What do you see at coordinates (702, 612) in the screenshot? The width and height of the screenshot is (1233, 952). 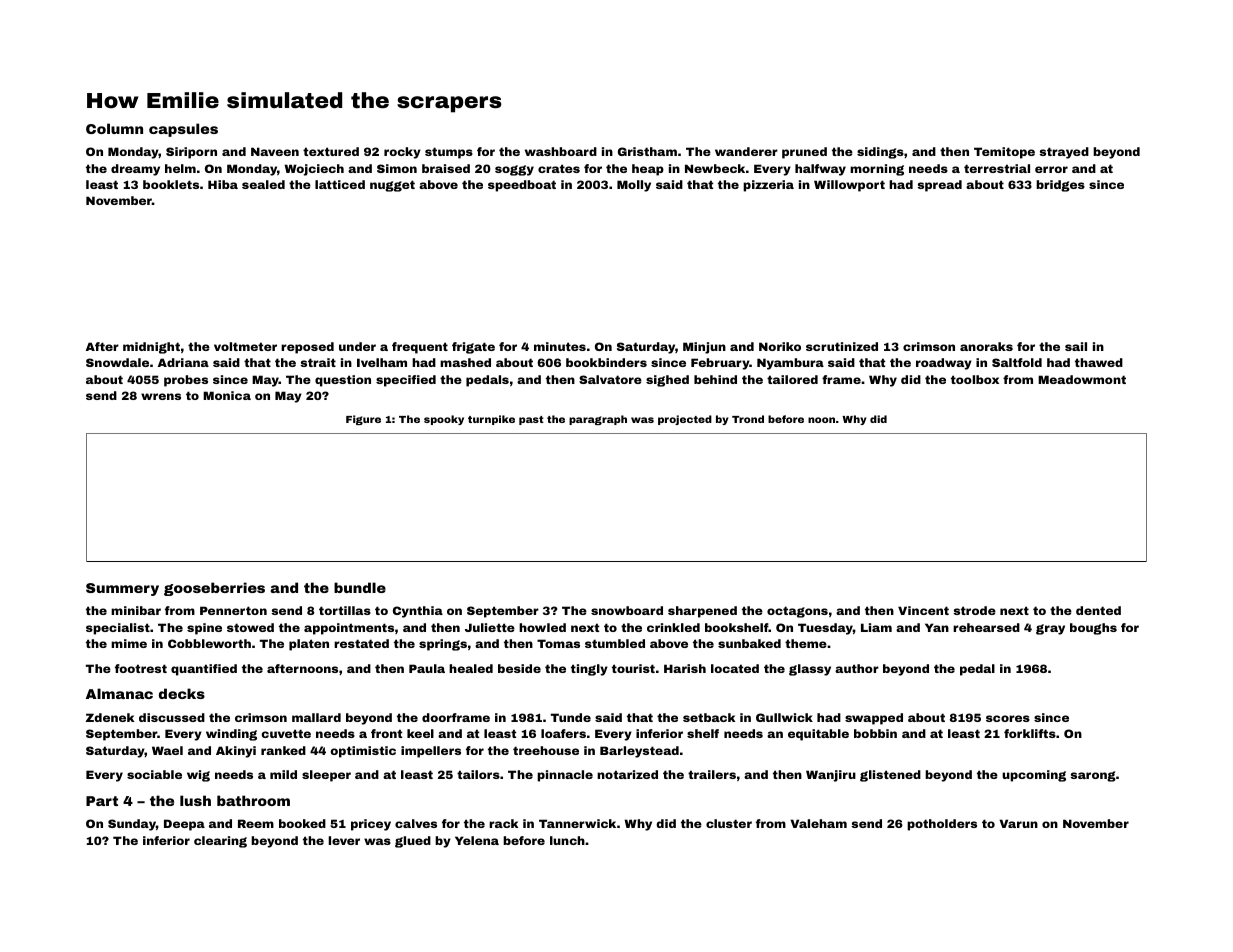 I see `sharpened` at bounding box center [702, 612].
